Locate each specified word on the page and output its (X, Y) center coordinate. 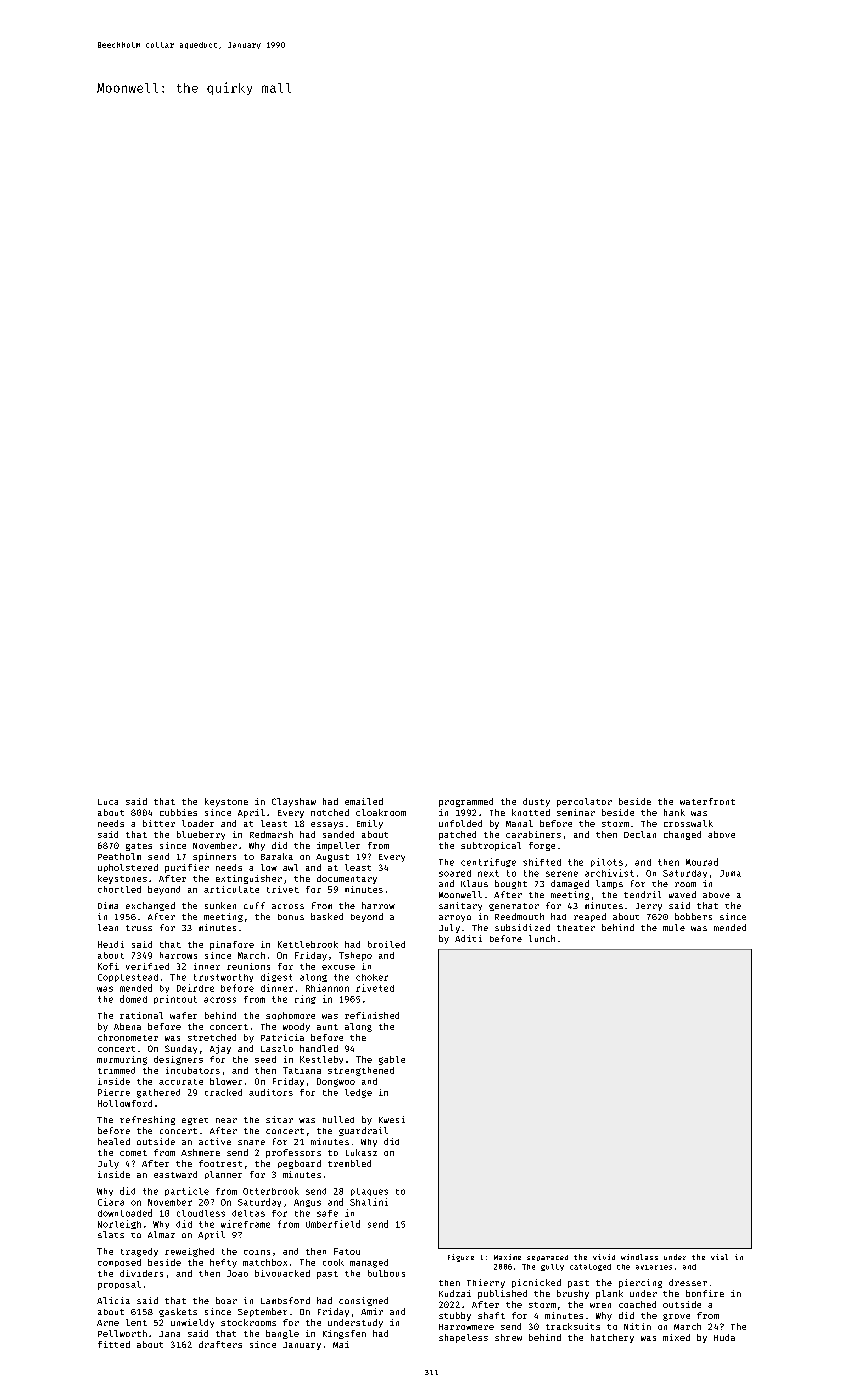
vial (719, 1257)
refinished (372, 1015)
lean (108, 927)
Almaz (161, 1234)
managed (369, 1263)
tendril (642, 894)
